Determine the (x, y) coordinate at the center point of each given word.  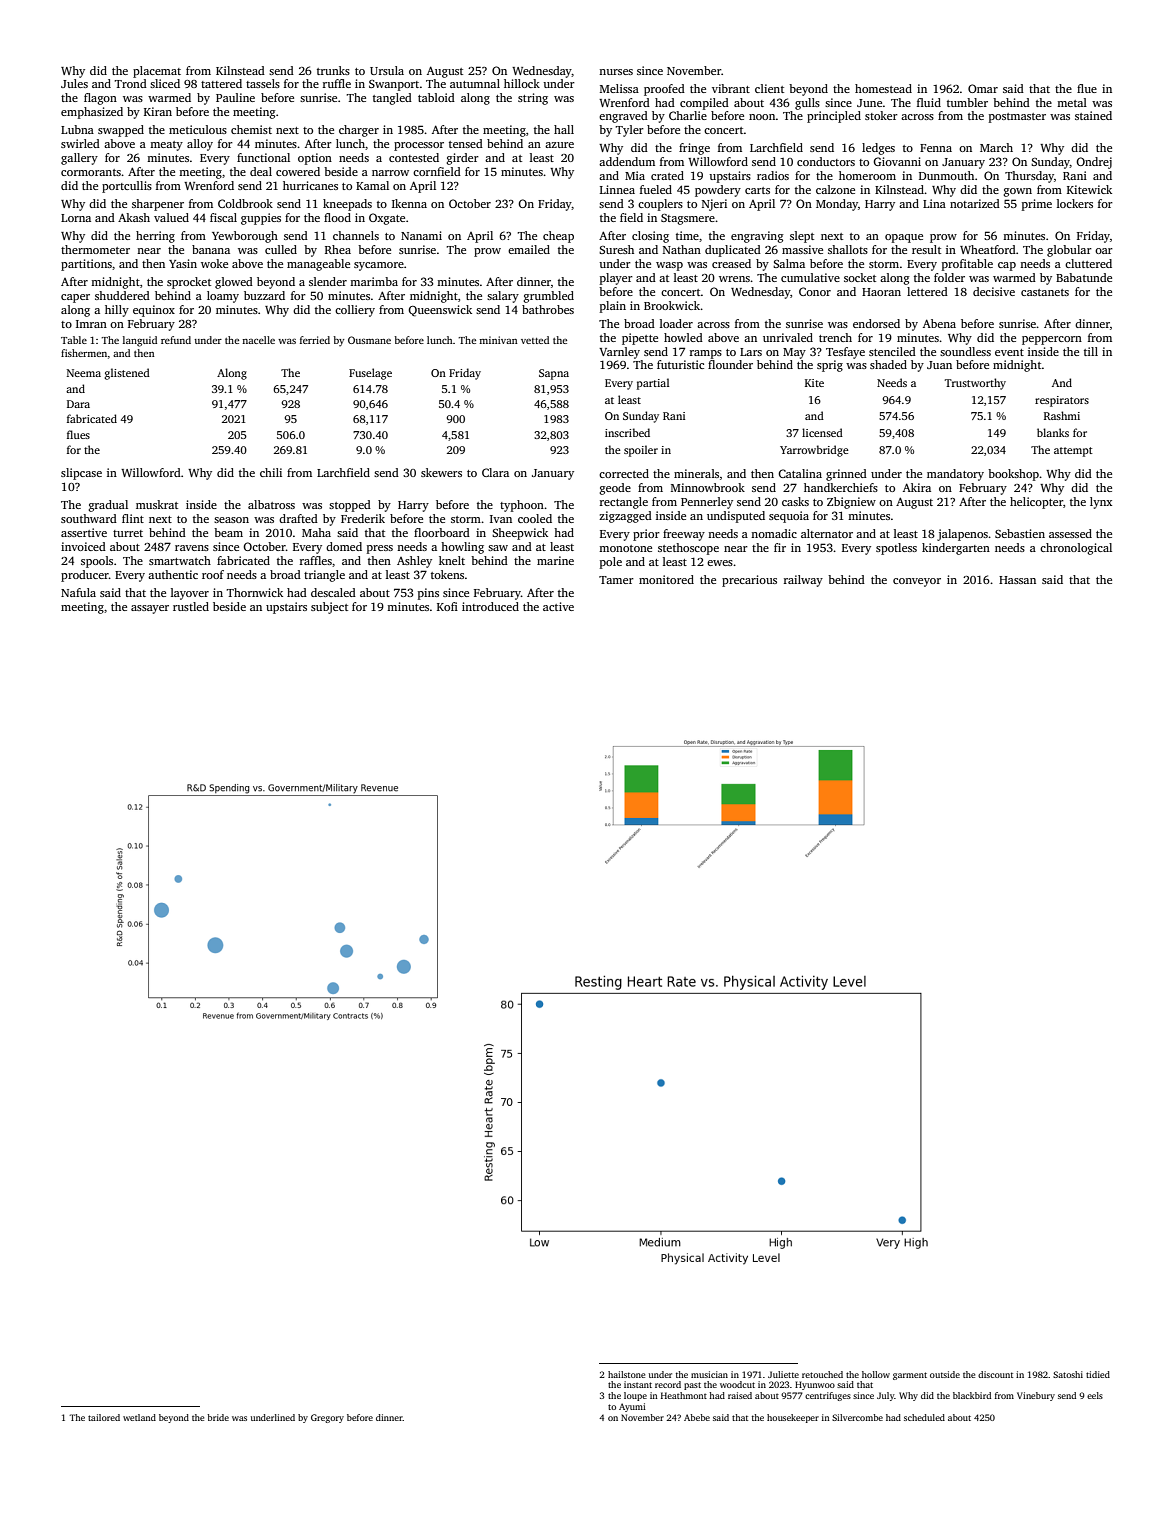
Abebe (697, 1417)
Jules (74, 83)
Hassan (1017, 580)
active (558, 606)
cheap (558, 237)
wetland (139, 1417)
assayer (150, 609)
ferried (315, 340)
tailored (104, 1417)
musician (709, 1374)
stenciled (892, 351)
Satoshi (1068, 1374)
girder (463, 159)
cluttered (1088, 263)
